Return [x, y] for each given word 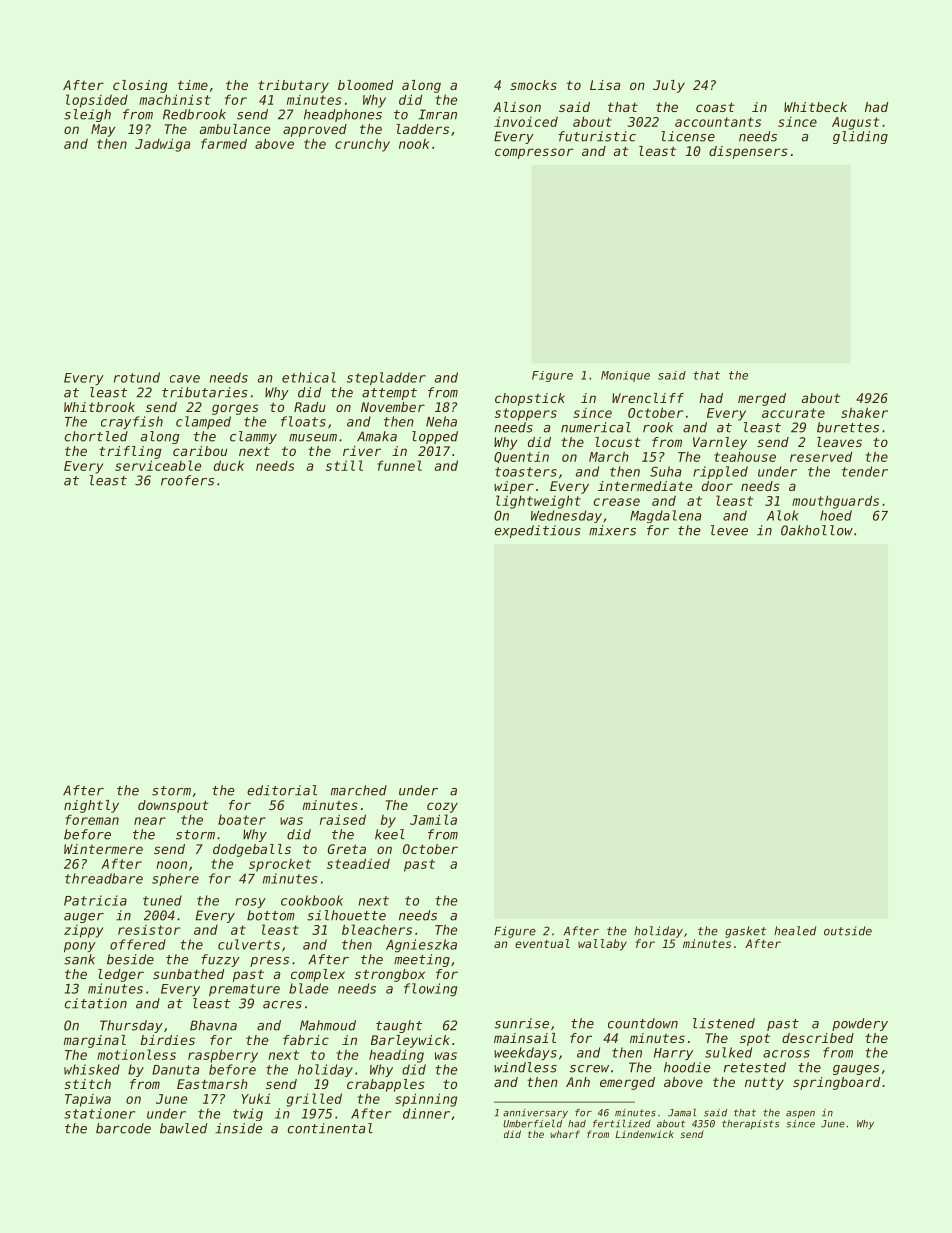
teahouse [745, 457]
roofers [187, 480]
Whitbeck [815, 107]
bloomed [365, 85]
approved [315, 130]
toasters [526, 472]
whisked [92, 1069]
